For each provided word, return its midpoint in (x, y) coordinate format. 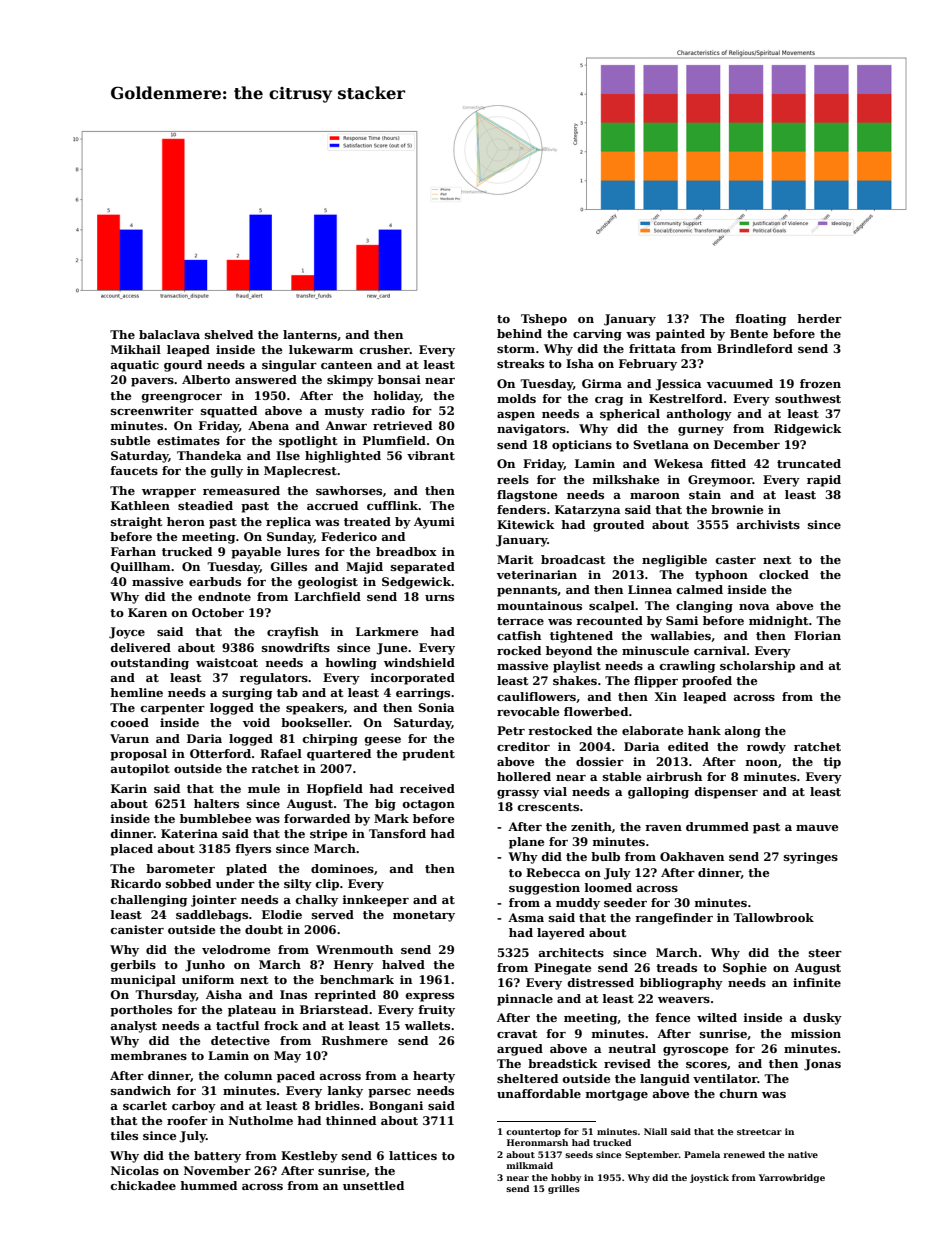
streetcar (759, 1132)
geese (383, 741)
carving (597, 335)
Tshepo (544, 320)
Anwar (346, 425)
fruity (436, 1011)
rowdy (766, 748)
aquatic (134, 366)
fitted (728, 463)
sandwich (141, 1090)
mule (264, 788)
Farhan (133, 551)
